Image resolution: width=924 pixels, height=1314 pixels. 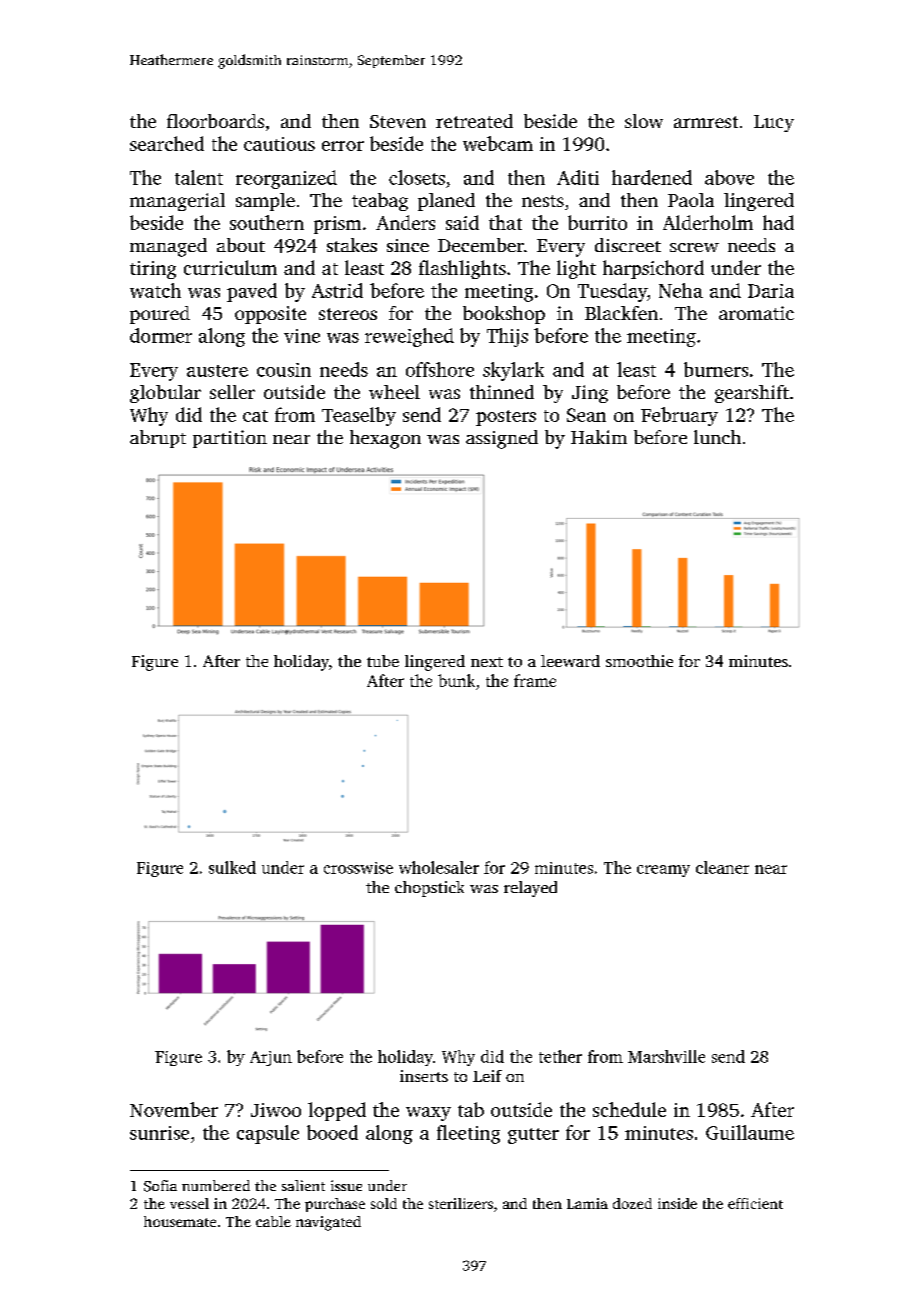 What do you see at coordinates (380, 202) in the screenshot?
I see `teabag` at bounding box center [380, 202].
